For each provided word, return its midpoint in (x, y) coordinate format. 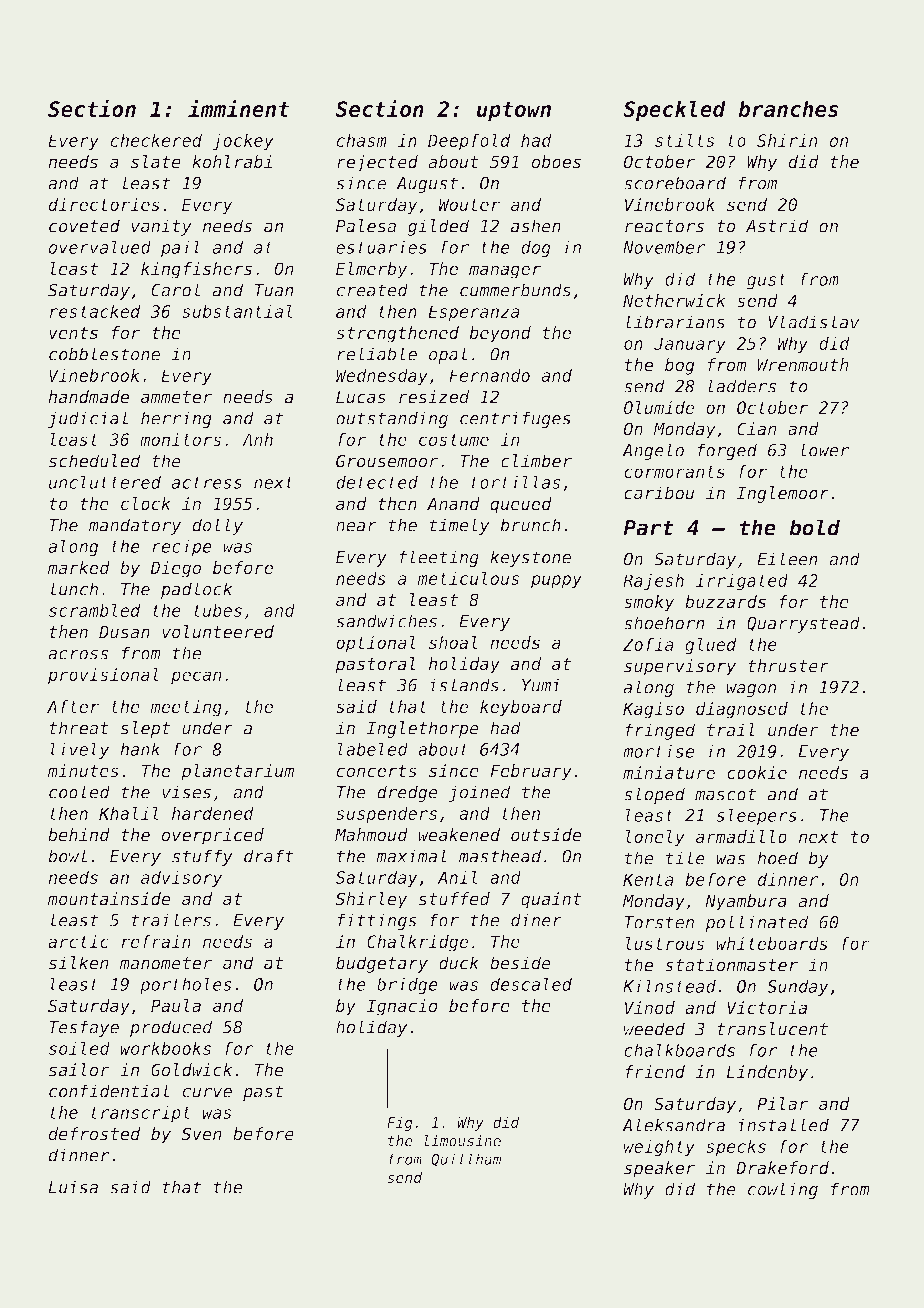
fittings (377, 921)
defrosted (95, 1134)
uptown (514, 112)
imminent (239, 108)
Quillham (466, 1160)
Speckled (674, 111)
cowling (783, 1190)
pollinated (757, 923)
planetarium (237, 772)
